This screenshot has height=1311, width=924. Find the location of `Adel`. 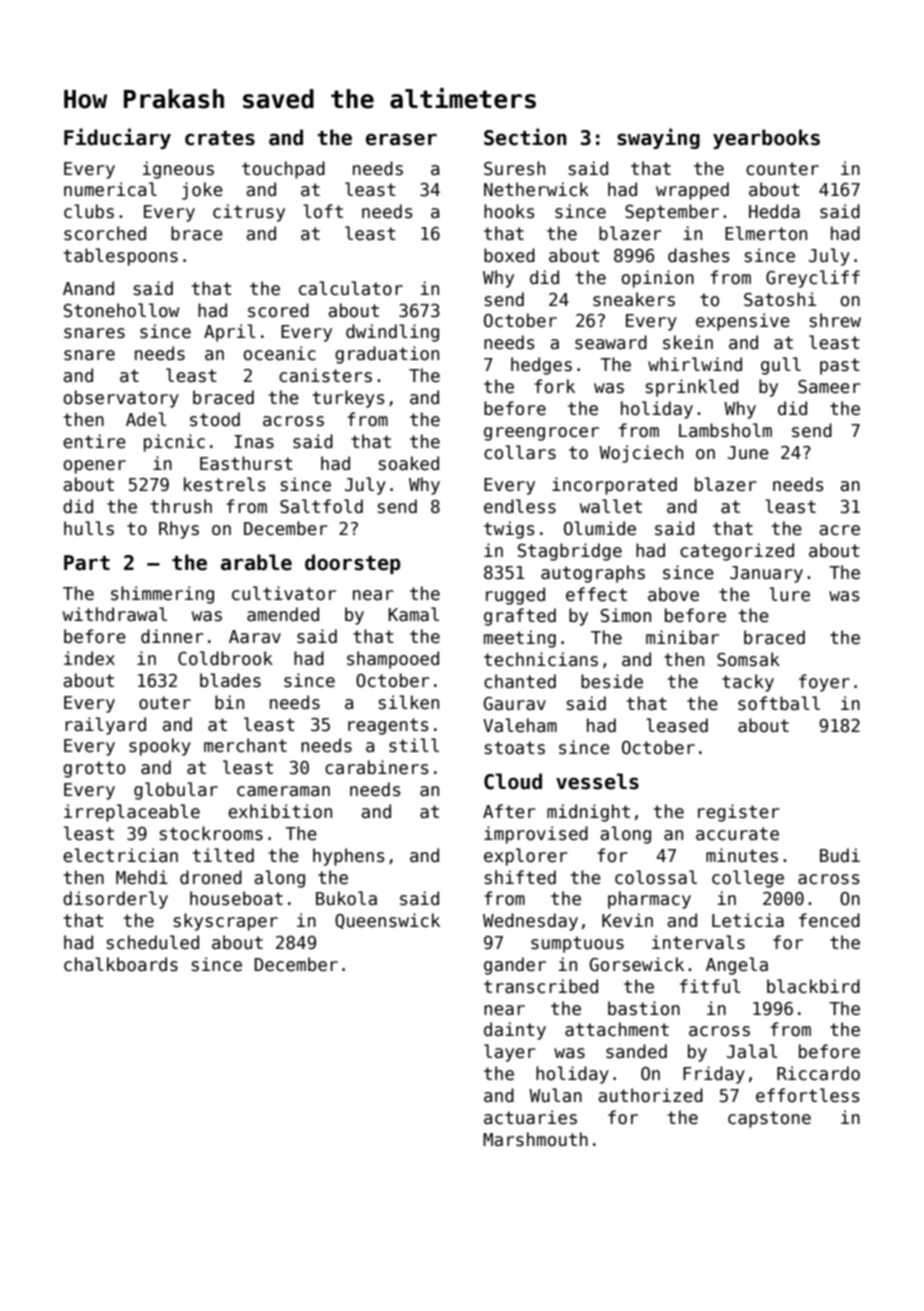

Adel is located at coordinates (146, 419).
